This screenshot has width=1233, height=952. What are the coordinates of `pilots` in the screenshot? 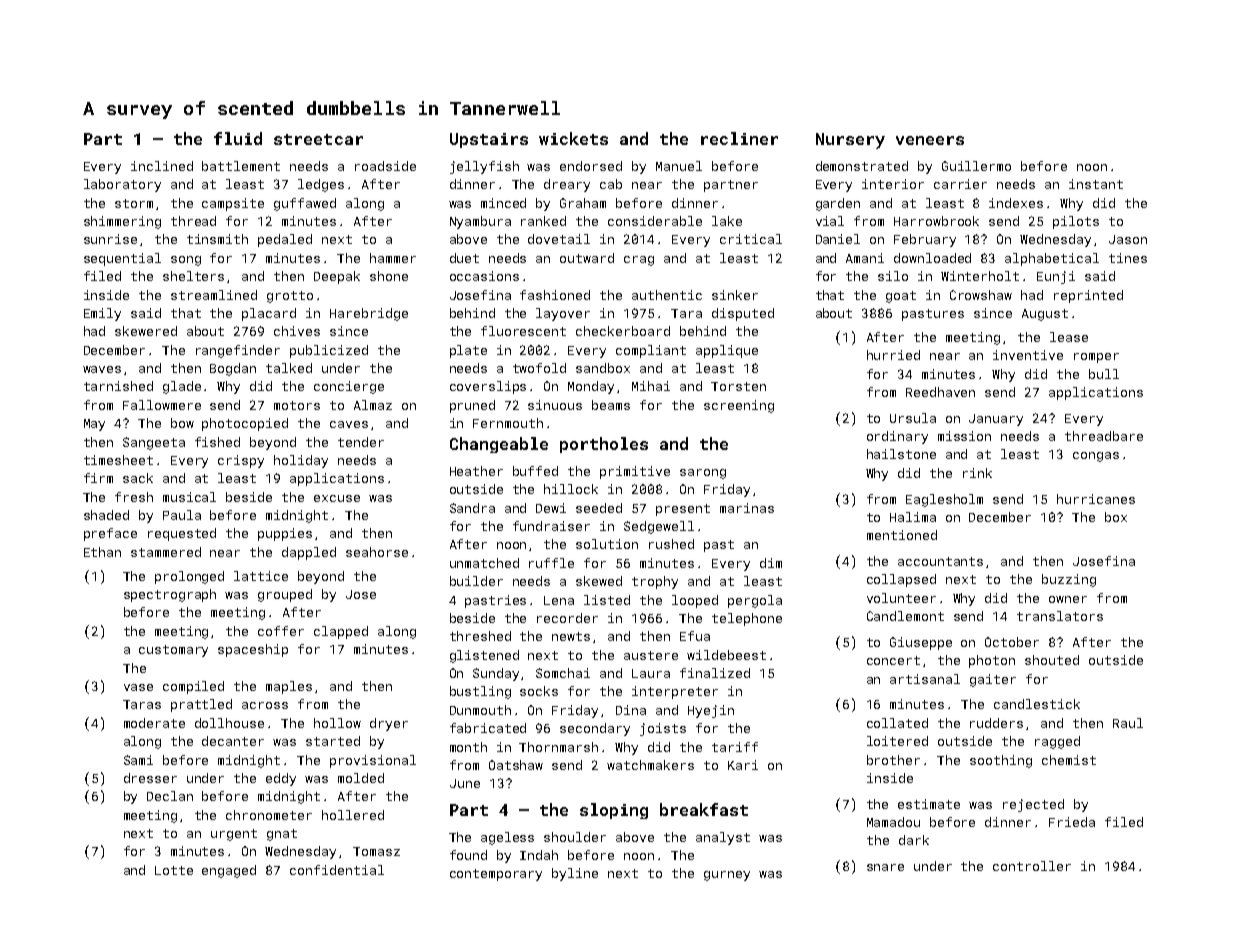 It's located at (1076, 222).
